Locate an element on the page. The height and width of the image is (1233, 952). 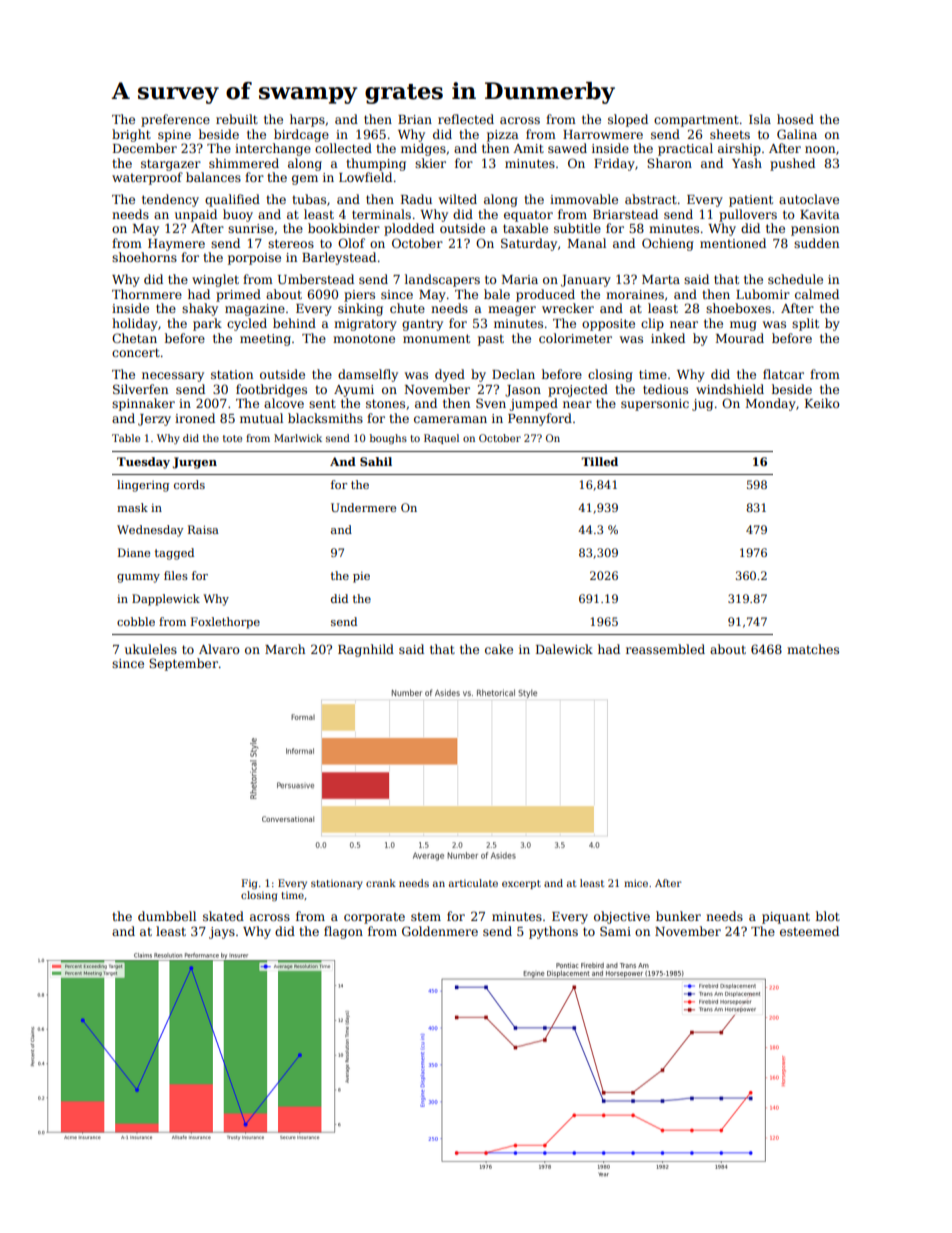
esteemed is located at coordinates (809, 931).
